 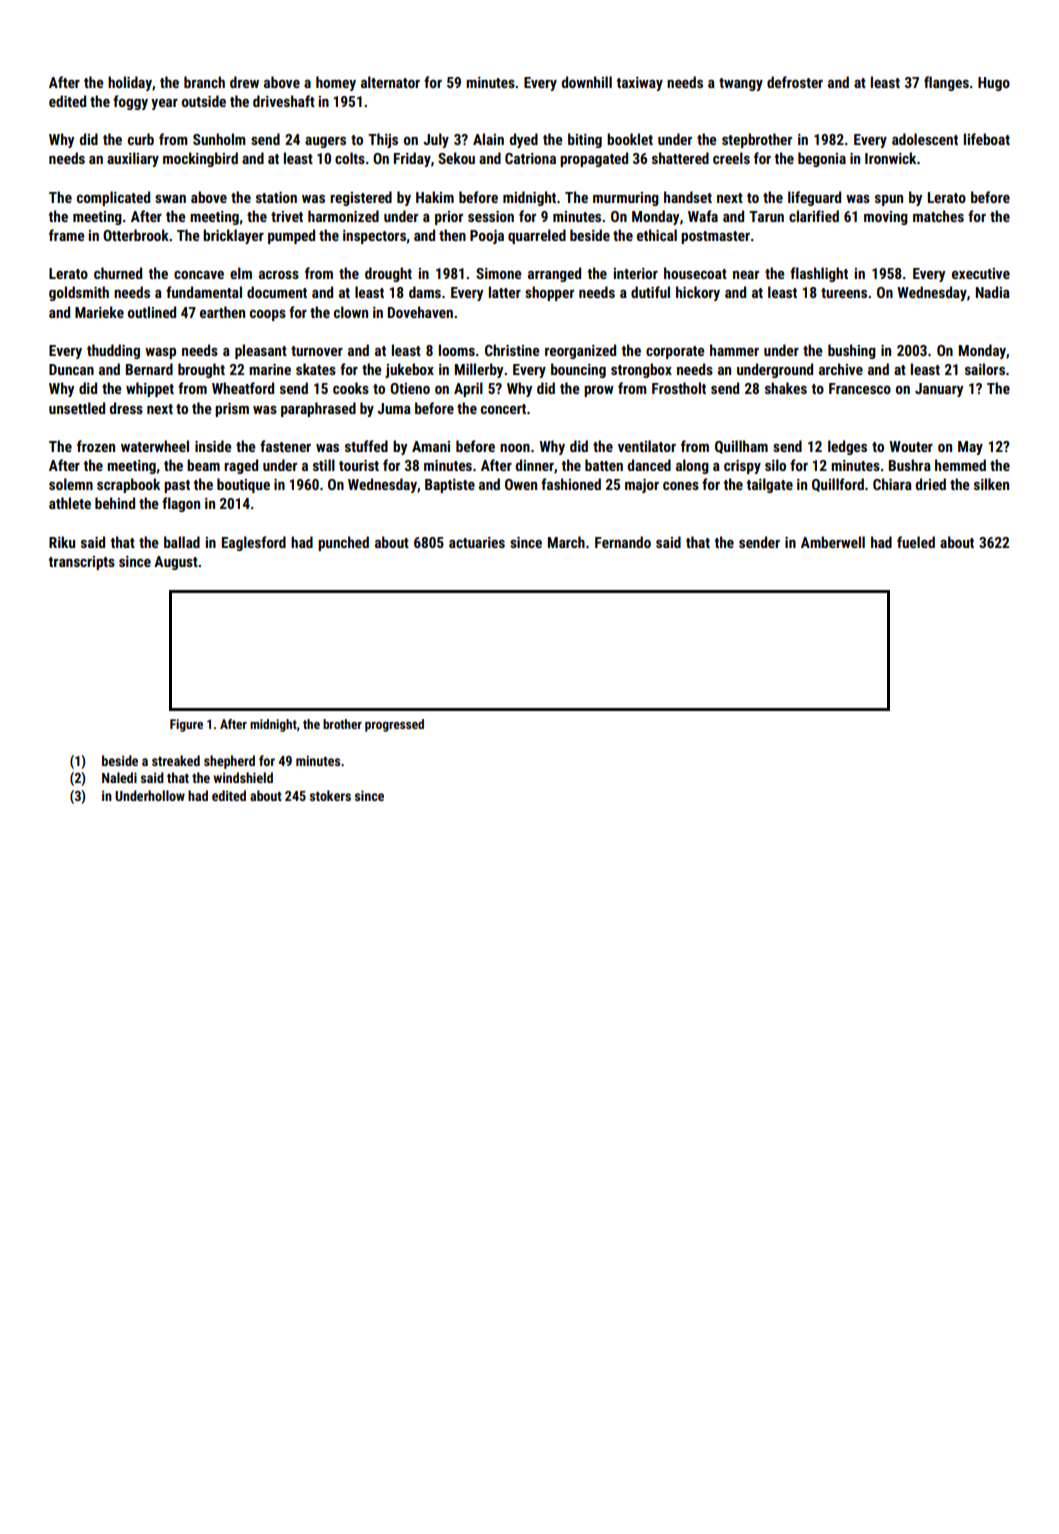 What do you see at coordinates (170, 198) in the screenshot?
I see `swan` at bounding box center [170, 198].
